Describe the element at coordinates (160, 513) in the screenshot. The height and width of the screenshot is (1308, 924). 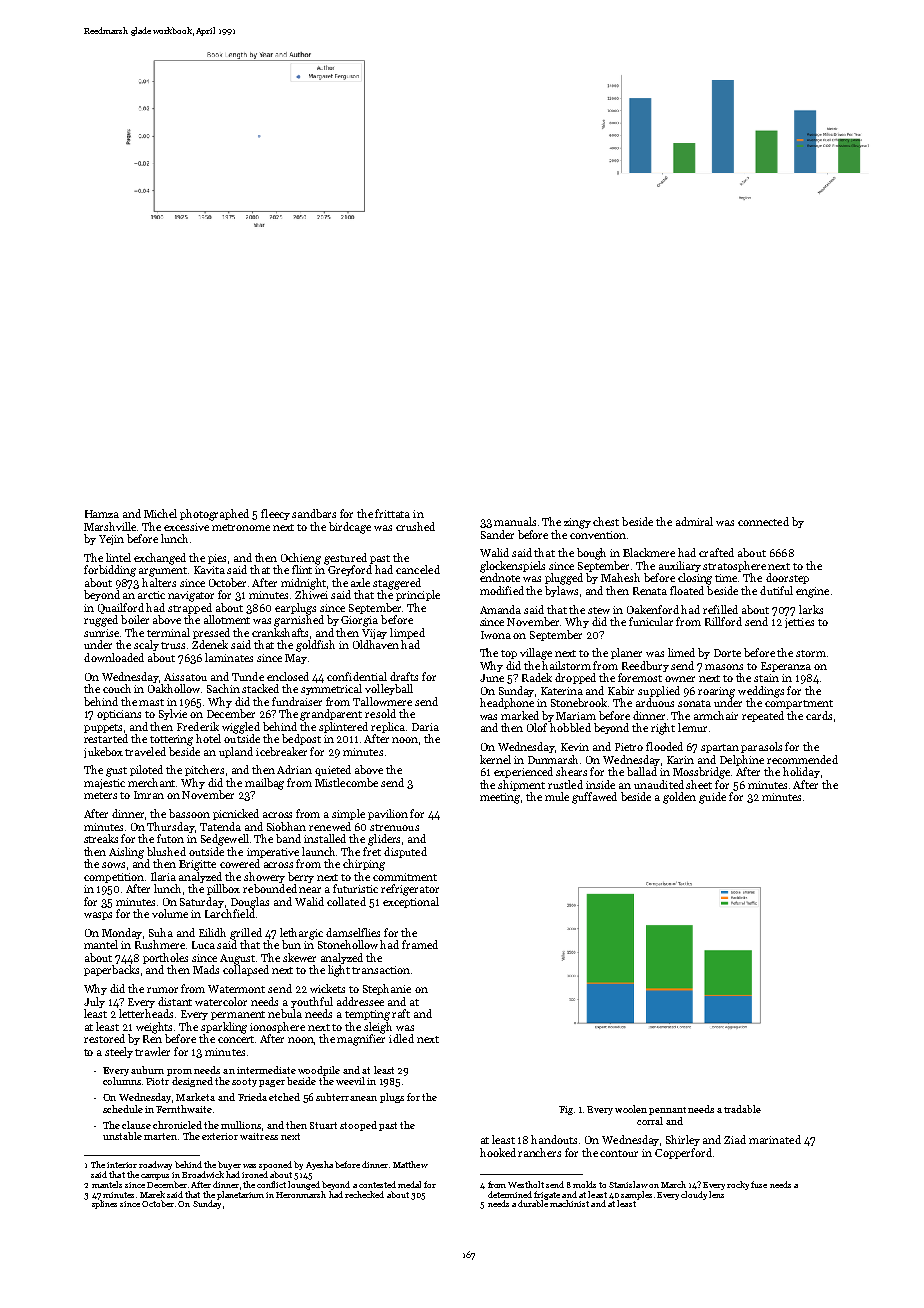
I see `Michel` at that location.
